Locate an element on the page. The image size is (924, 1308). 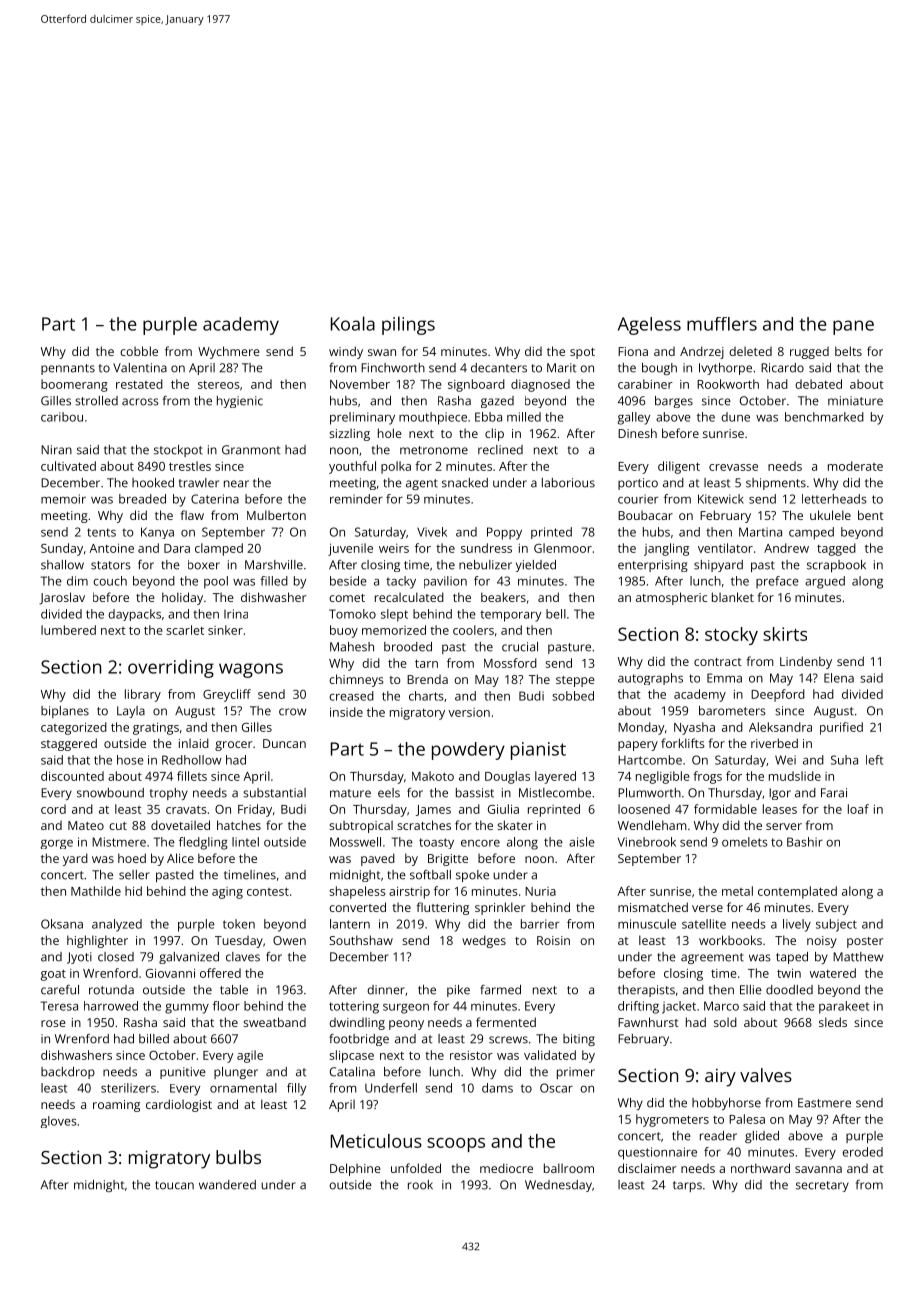
Owen is located at coordinates (289, 940).
